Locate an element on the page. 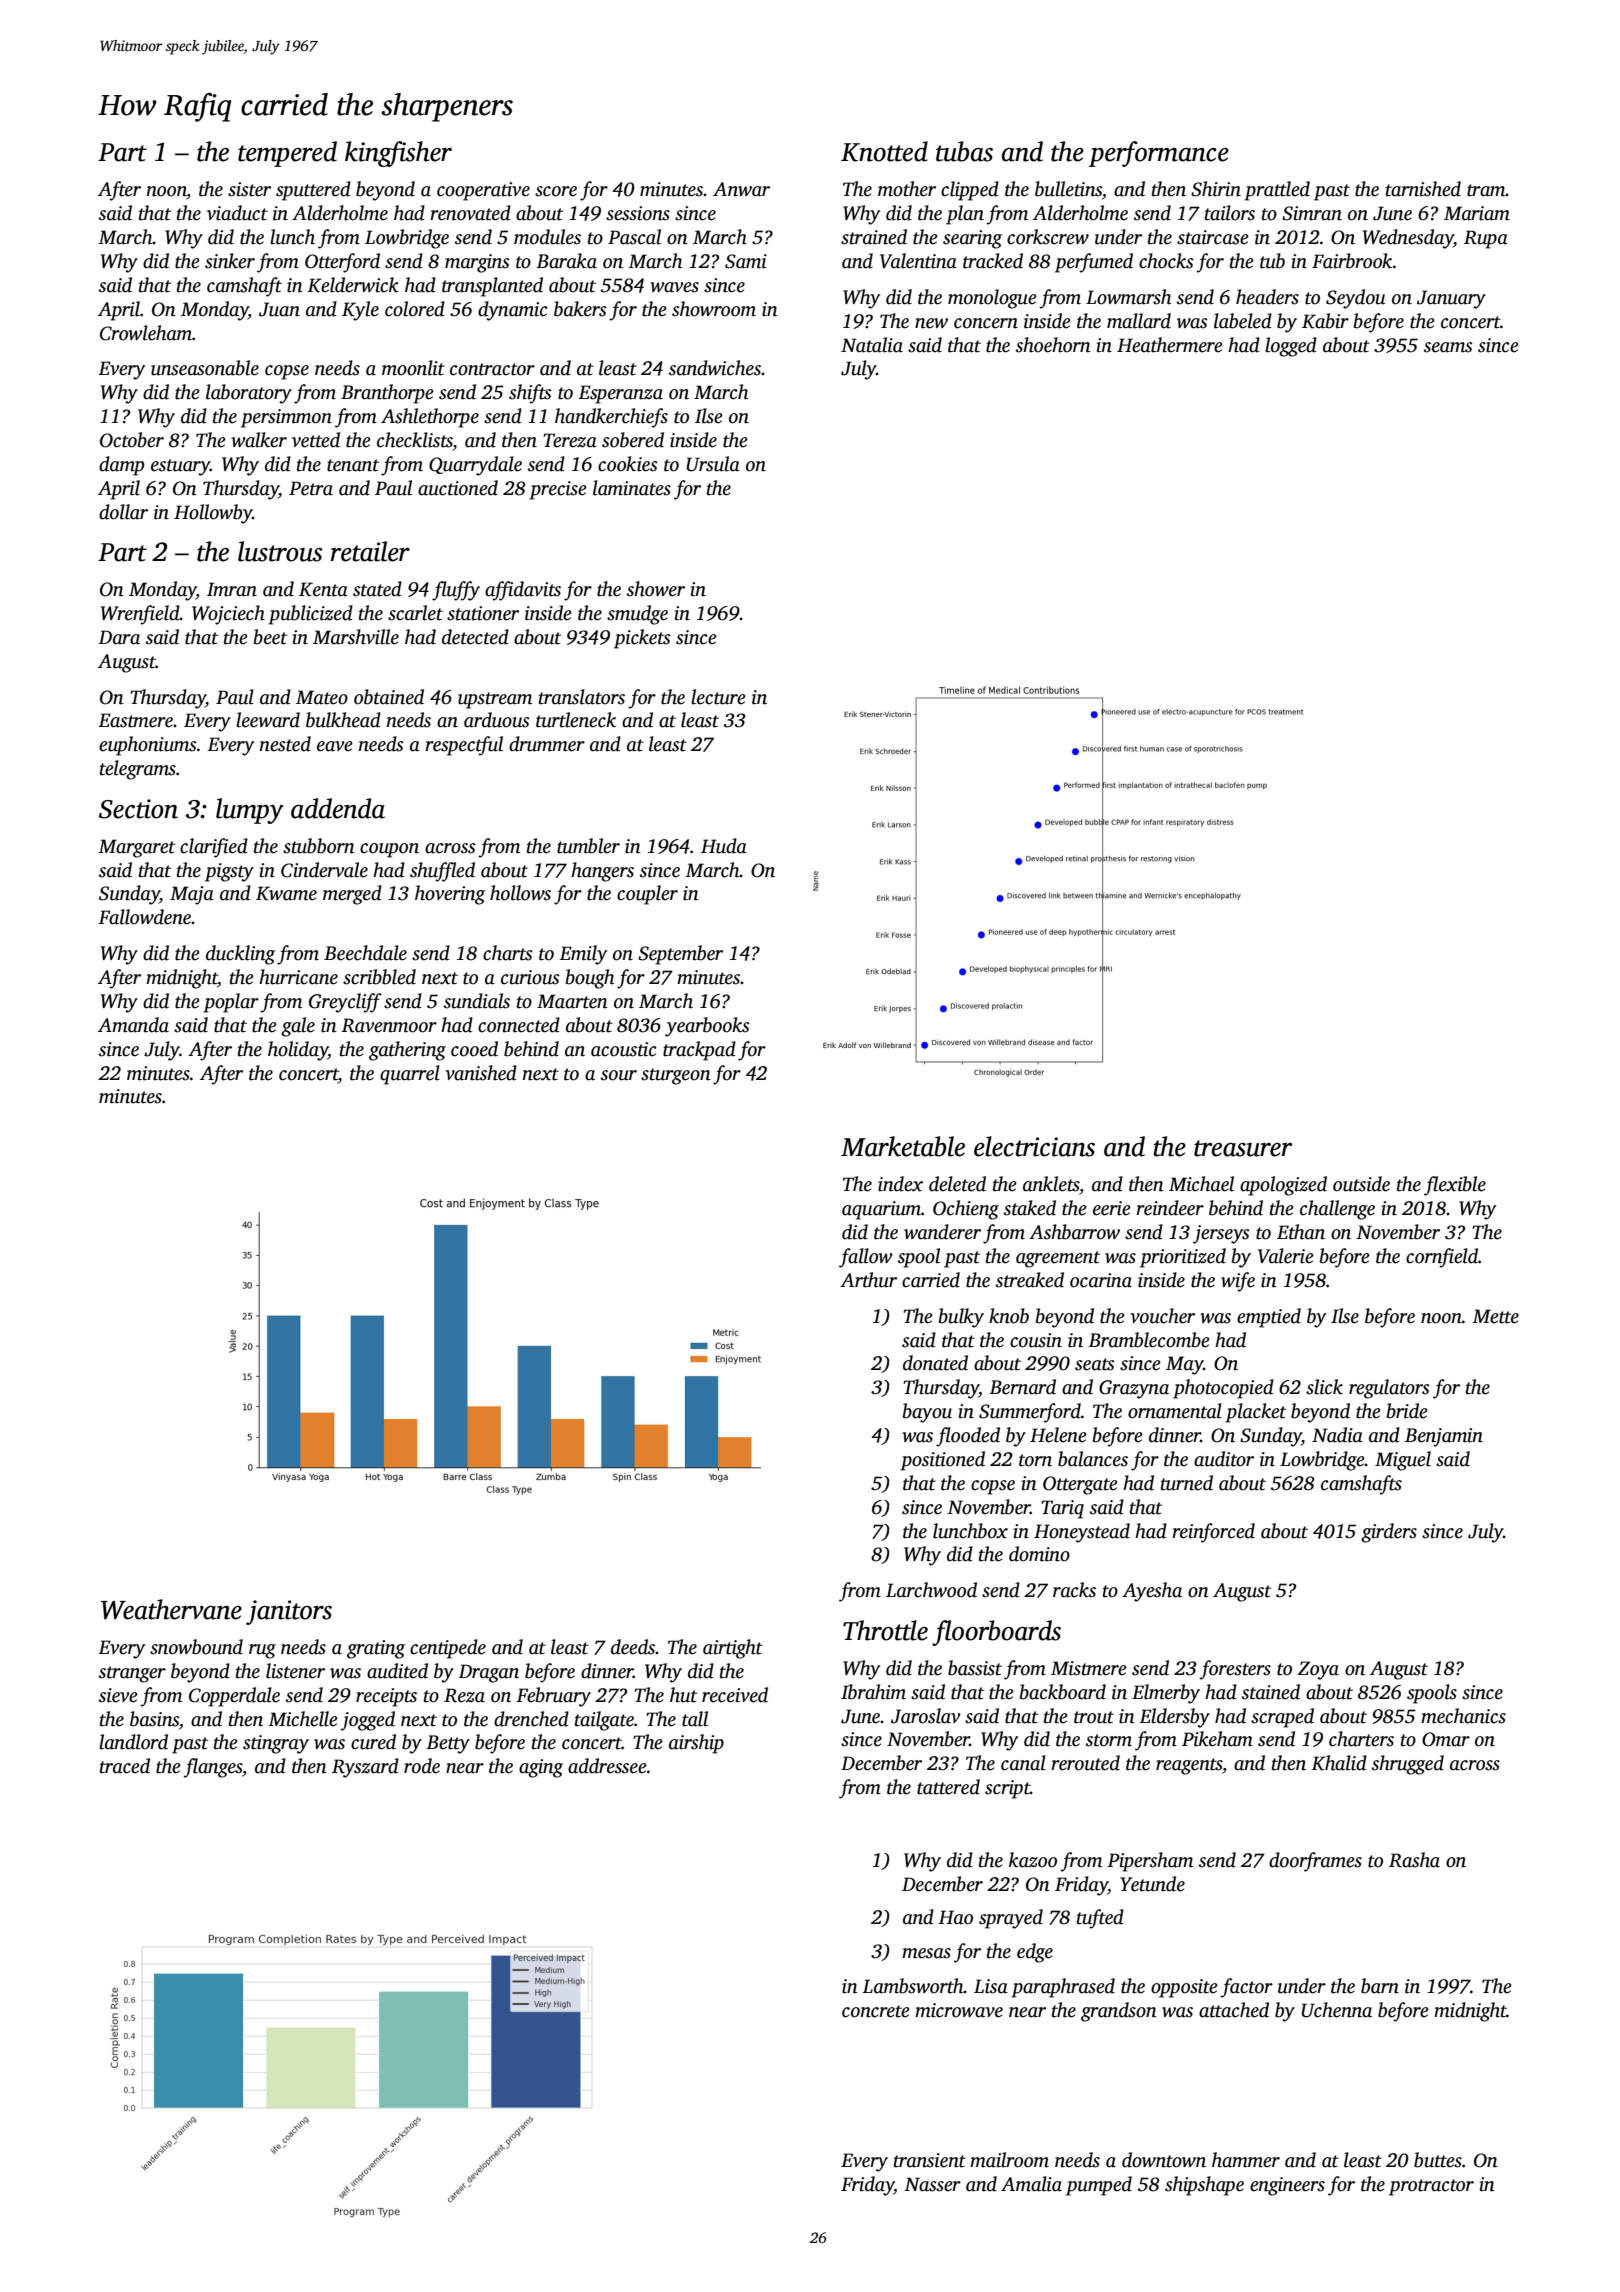  gale is located at coordinates (298, 1027).
